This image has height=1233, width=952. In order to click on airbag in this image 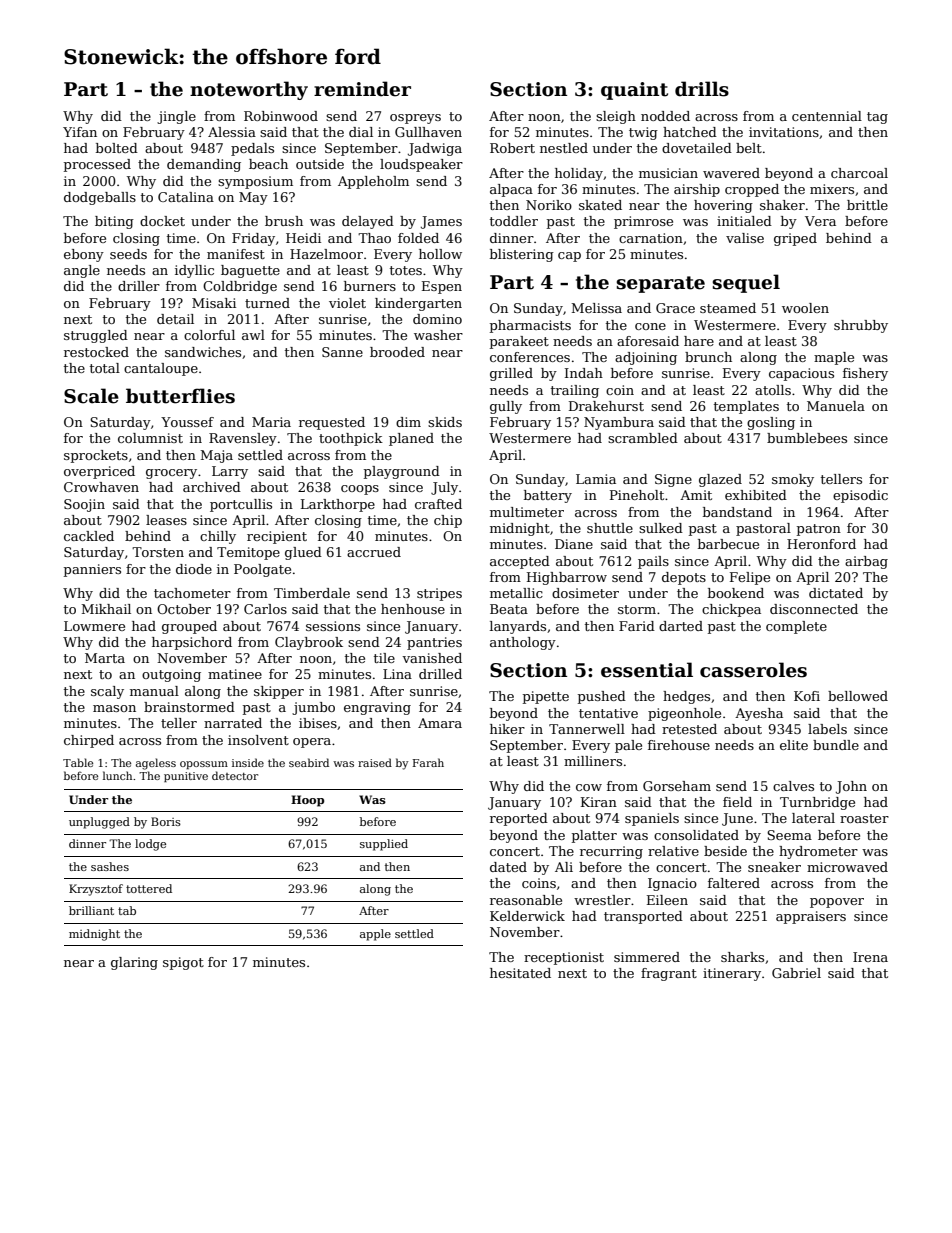, I will do `click(866, 562)`.
